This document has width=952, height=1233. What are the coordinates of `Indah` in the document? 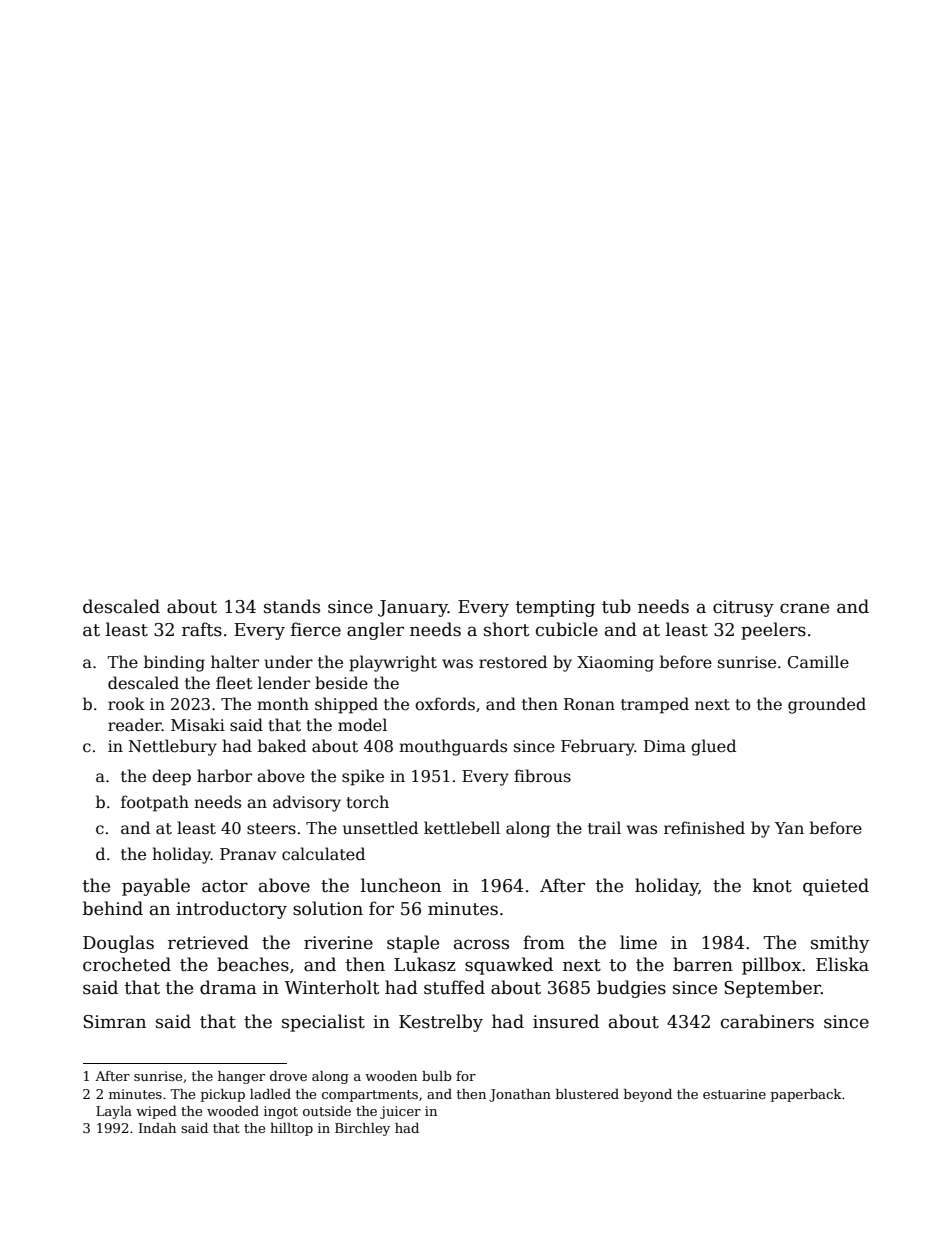 It's located at (157, 1128).
